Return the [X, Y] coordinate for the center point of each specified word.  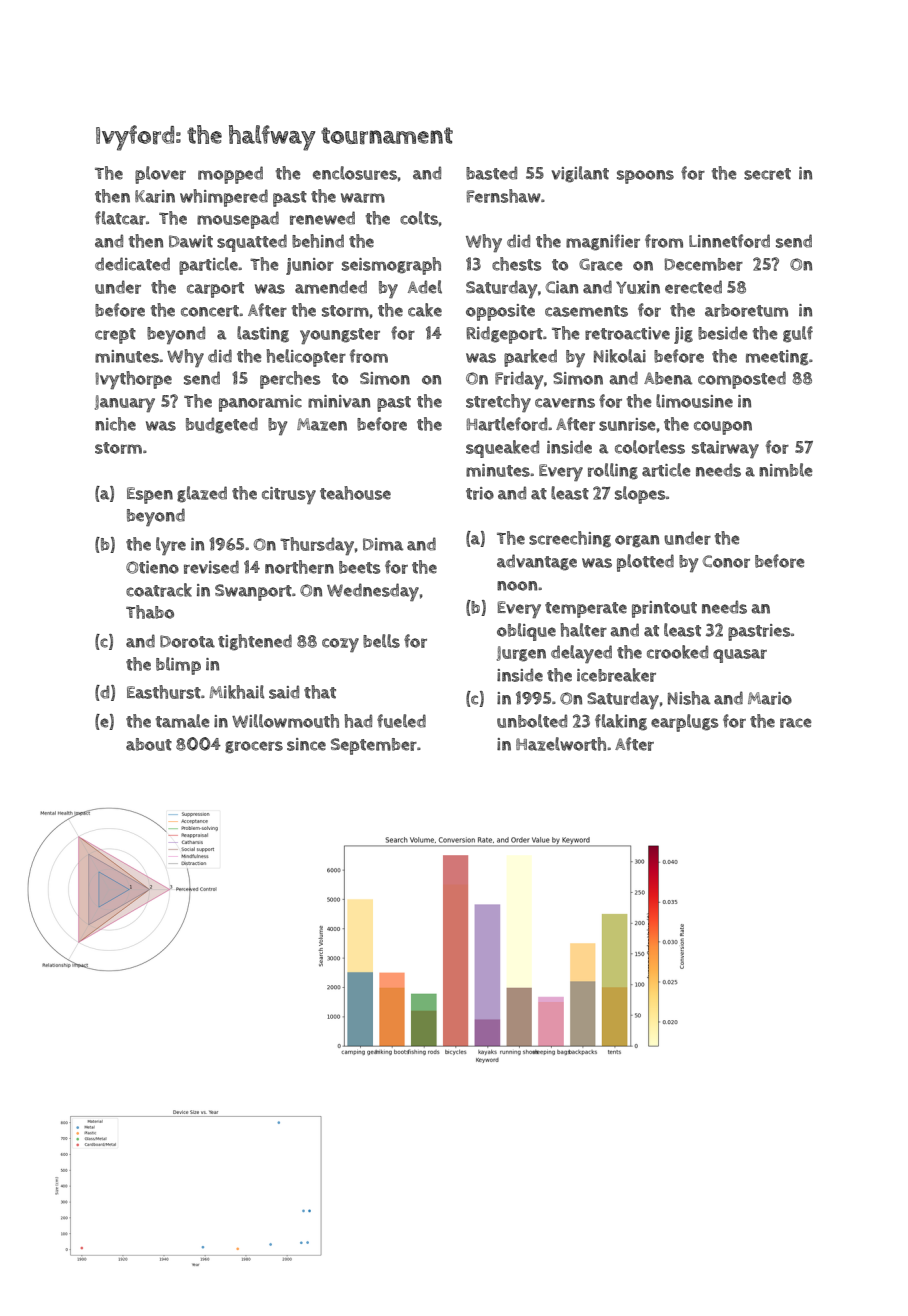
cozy [340, 645]
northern [299, 567]
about [149, 744]
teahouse [355, 493]
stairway [725, 449]
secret [767, 174]
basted [491, 173]
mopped [230, 175]
